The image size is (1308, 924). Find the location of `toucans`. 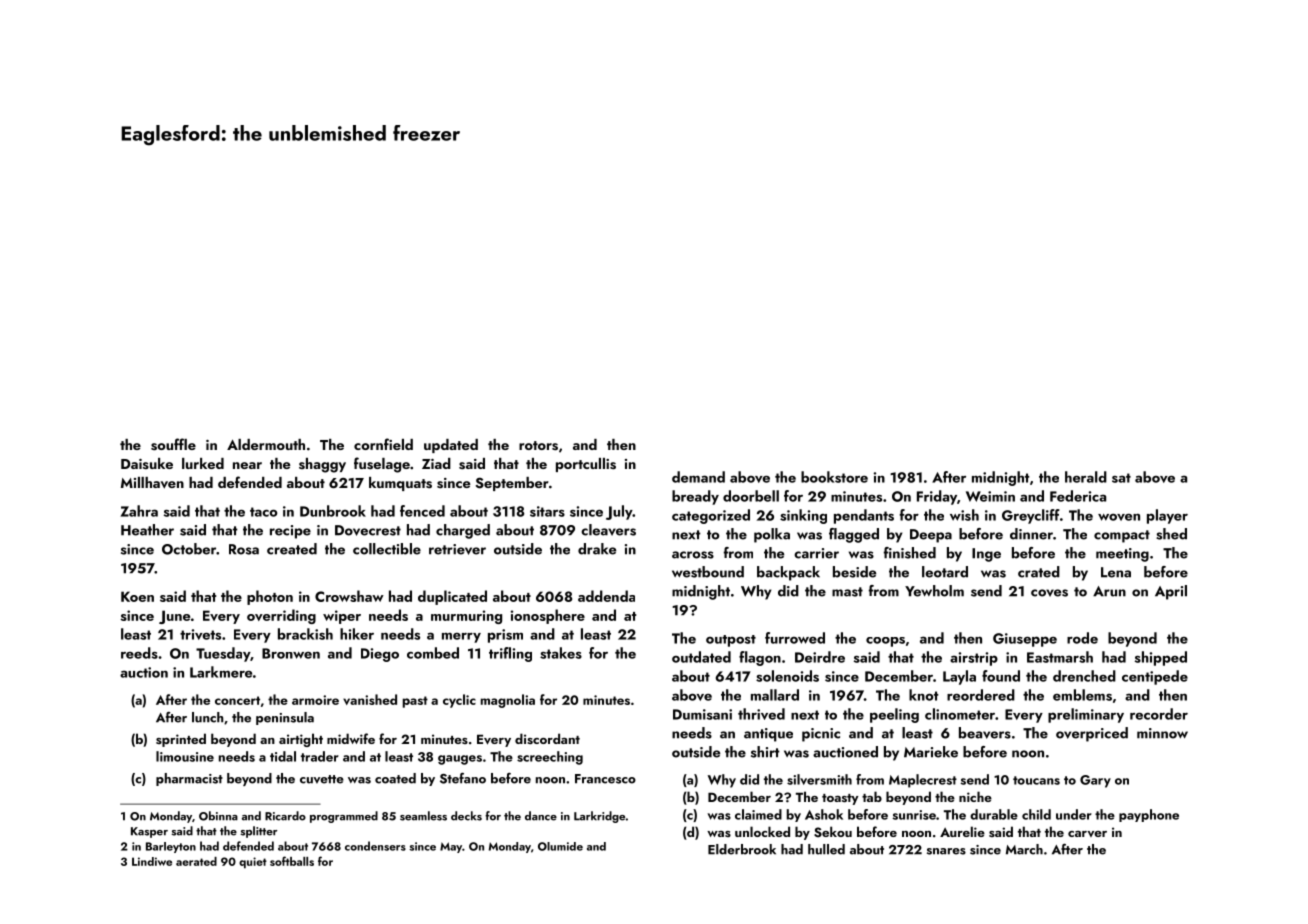

toucans is located at coordinates (1036, 780).
